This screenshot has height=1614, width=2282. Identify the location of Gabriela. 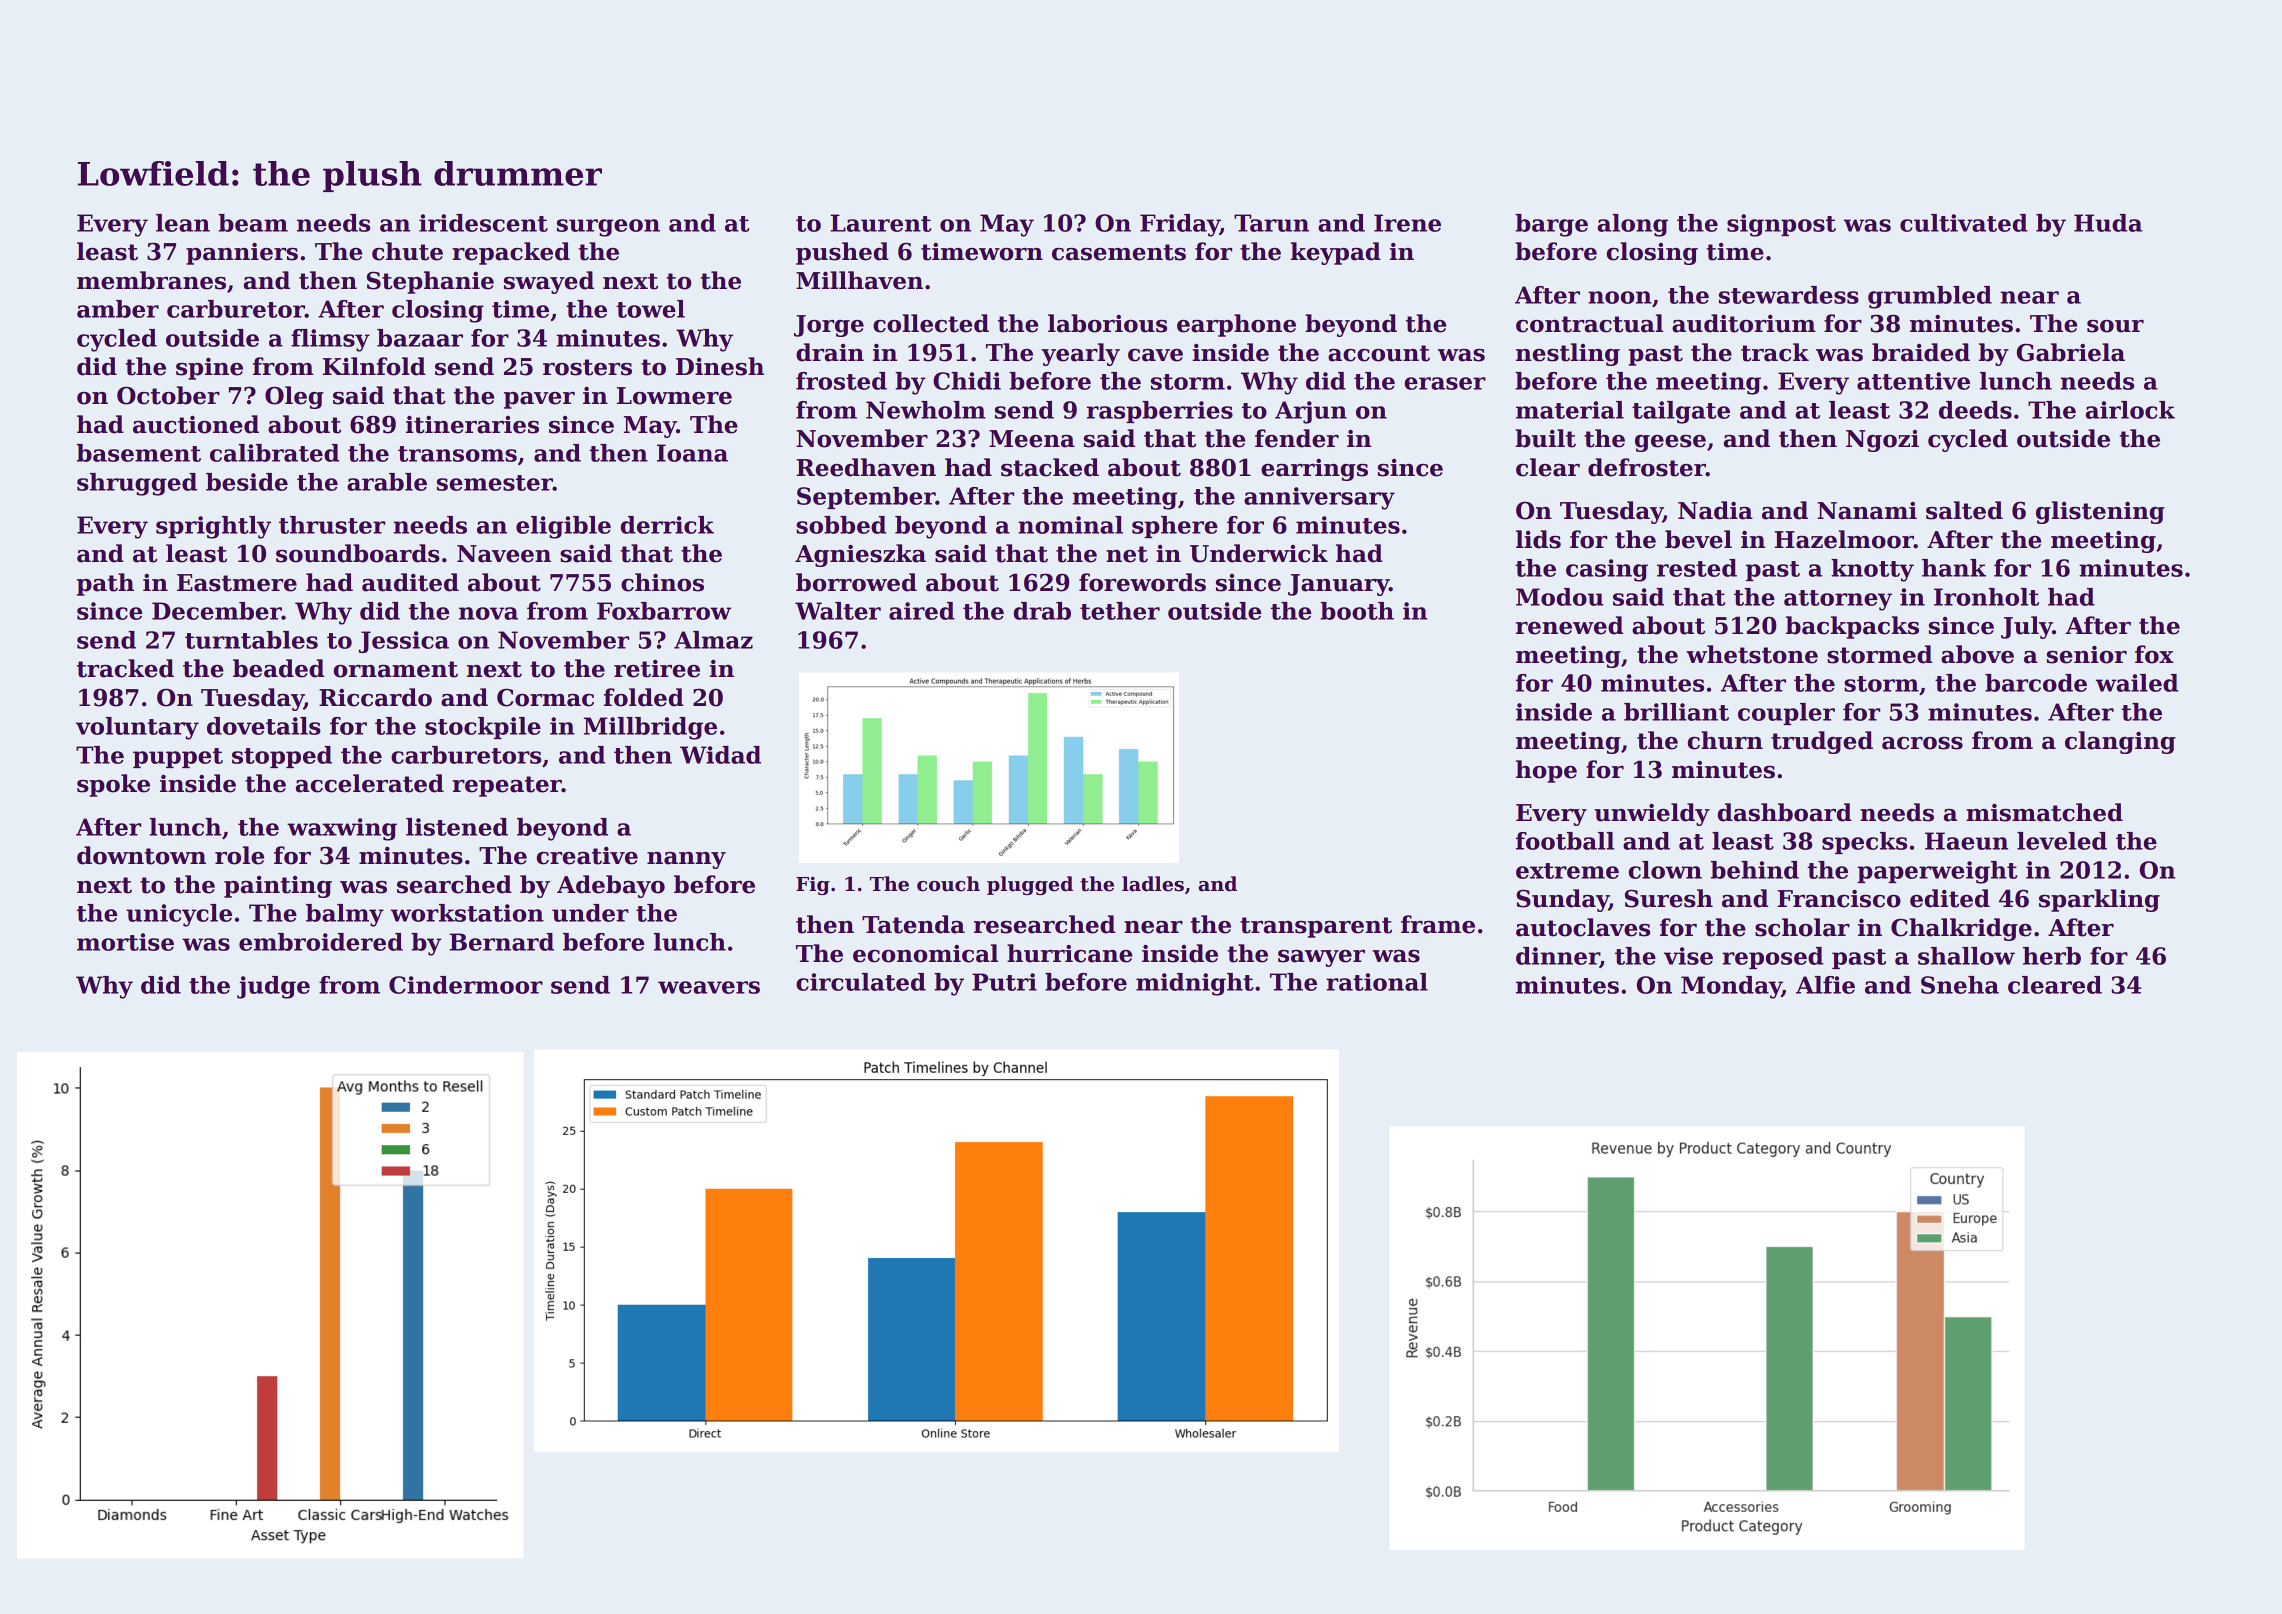
(2071, 352).
